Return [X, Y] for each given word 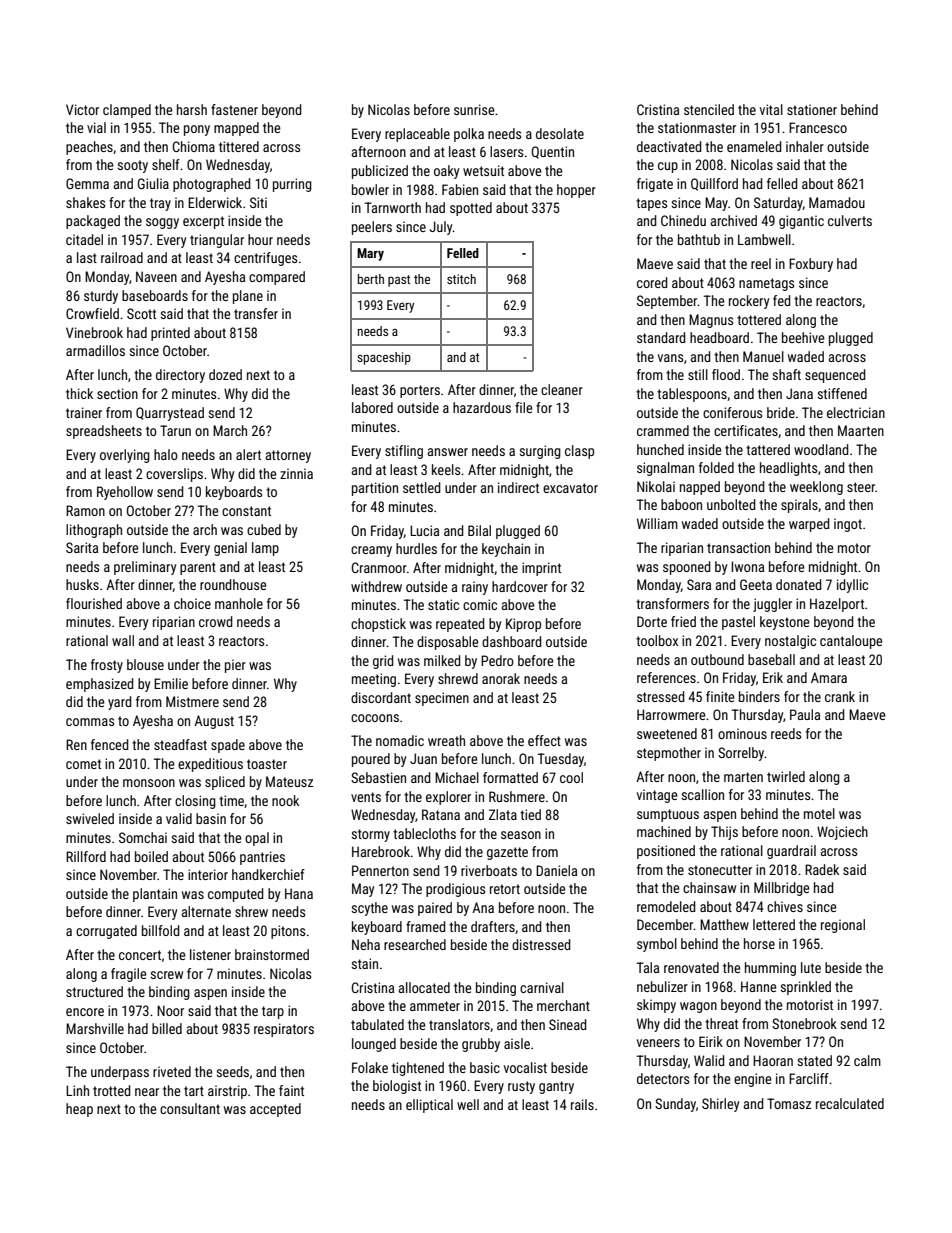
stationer [812, 109]
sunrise [474, 109]
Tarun [175, 430]
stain [364, 963]
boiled [151, 856]
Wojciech [842, 833]
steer [861, 487]
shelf [166, 164]
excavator [570, 488]
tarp [273, 1012]
